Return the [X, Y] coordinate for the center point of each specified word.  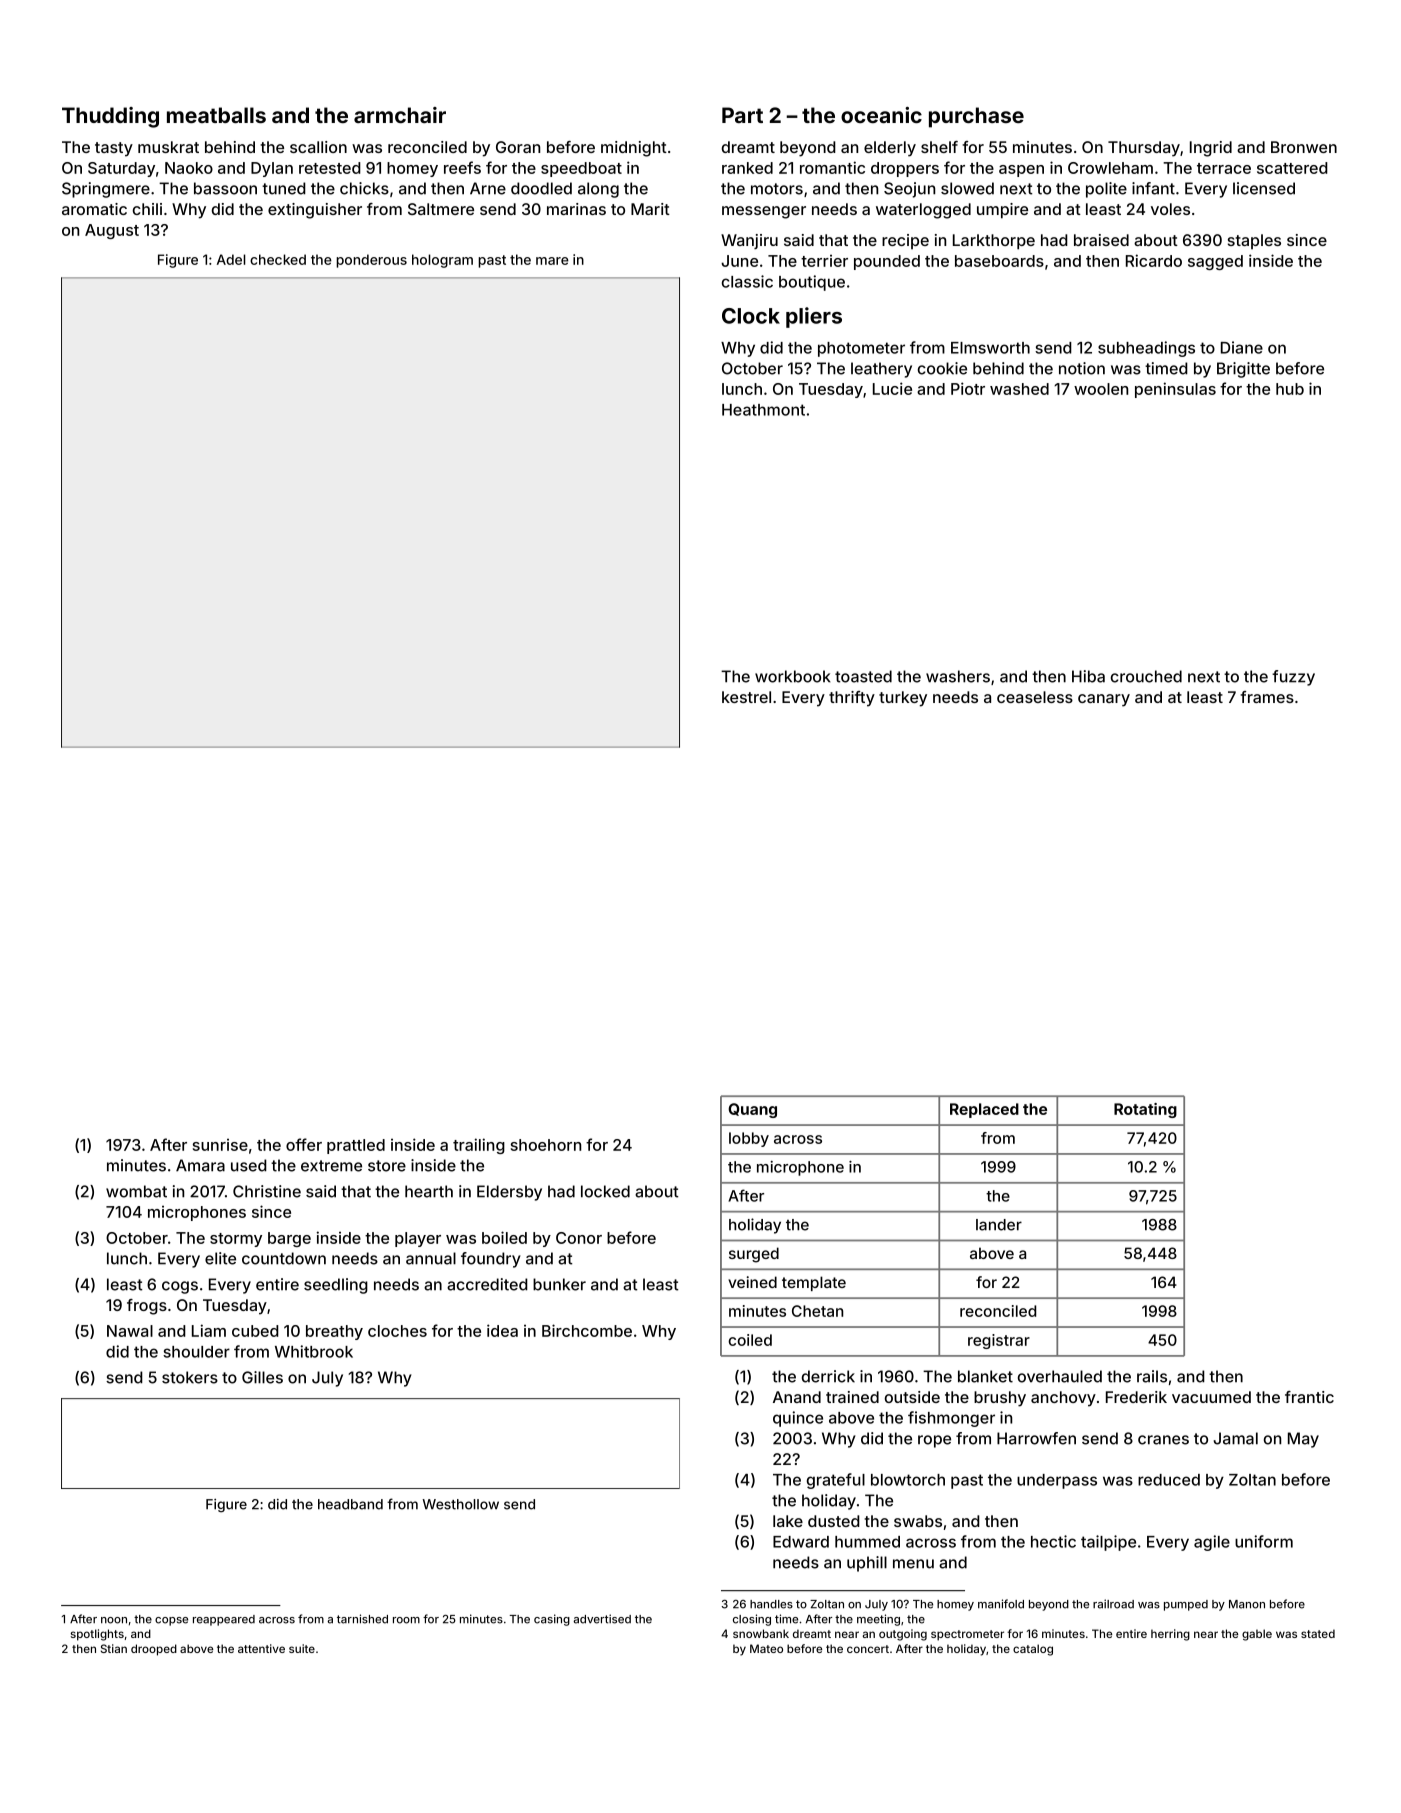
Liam [209, 1330]
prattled [356, 1146]
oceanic [881, 115]
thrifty [852, 699]
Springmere [106, 190]
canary [1104, 700]
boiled [504, 1237]
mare [552, 261]
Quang [752, 1110]
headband [350, 1504]
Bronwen [1304, 147]
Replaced [984, 1110]
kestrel [746, 697]
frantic [1309, 1397]
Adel [231, 259]
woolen [1101, 389]
